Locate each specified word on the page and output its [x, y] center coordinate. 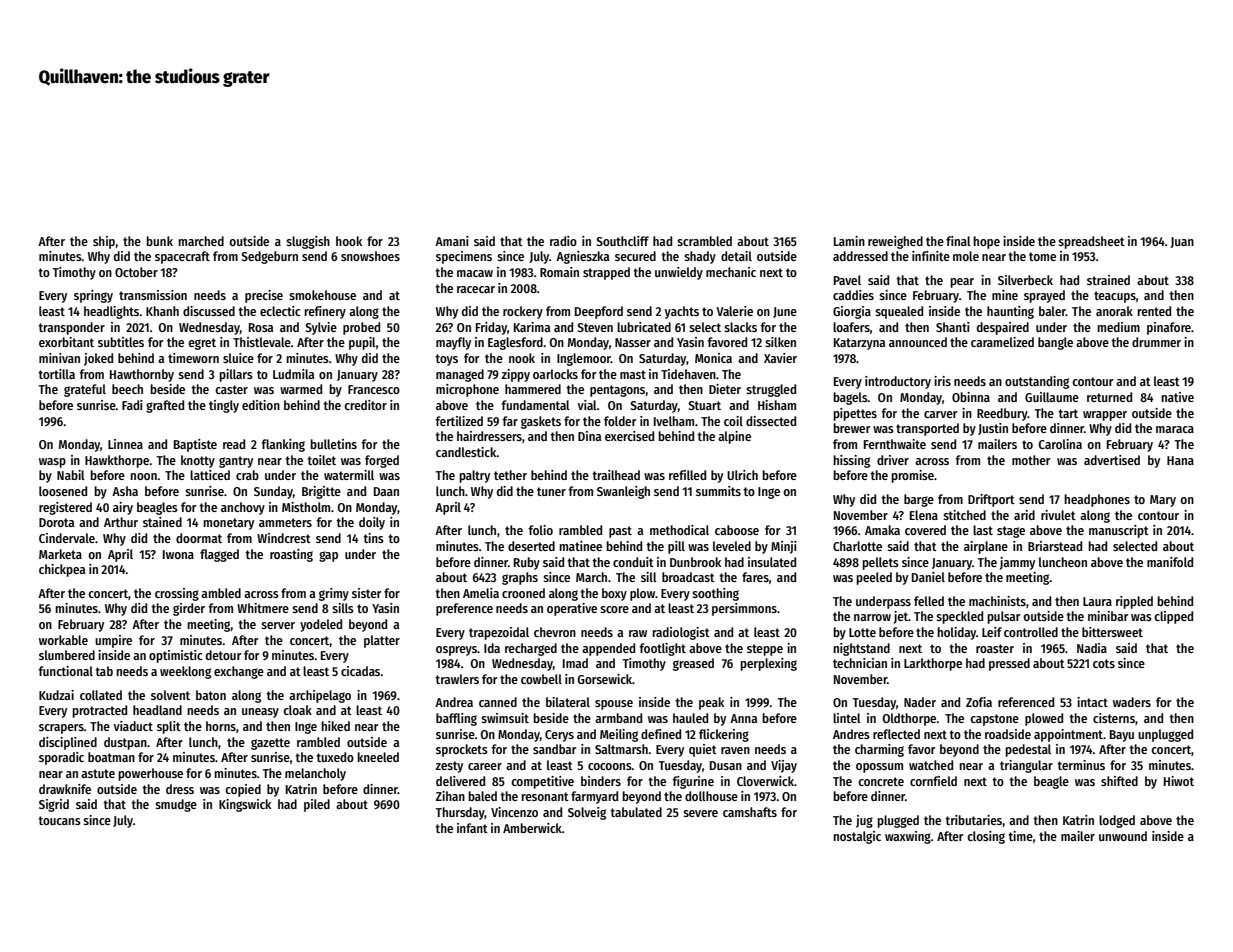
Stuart [704, 405]
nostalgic [857, 837]
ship [104, 242]
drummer [1156, 342]
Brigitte [321, 492]
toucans [59, 820]
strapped [606, 273]
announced [918, 342]
